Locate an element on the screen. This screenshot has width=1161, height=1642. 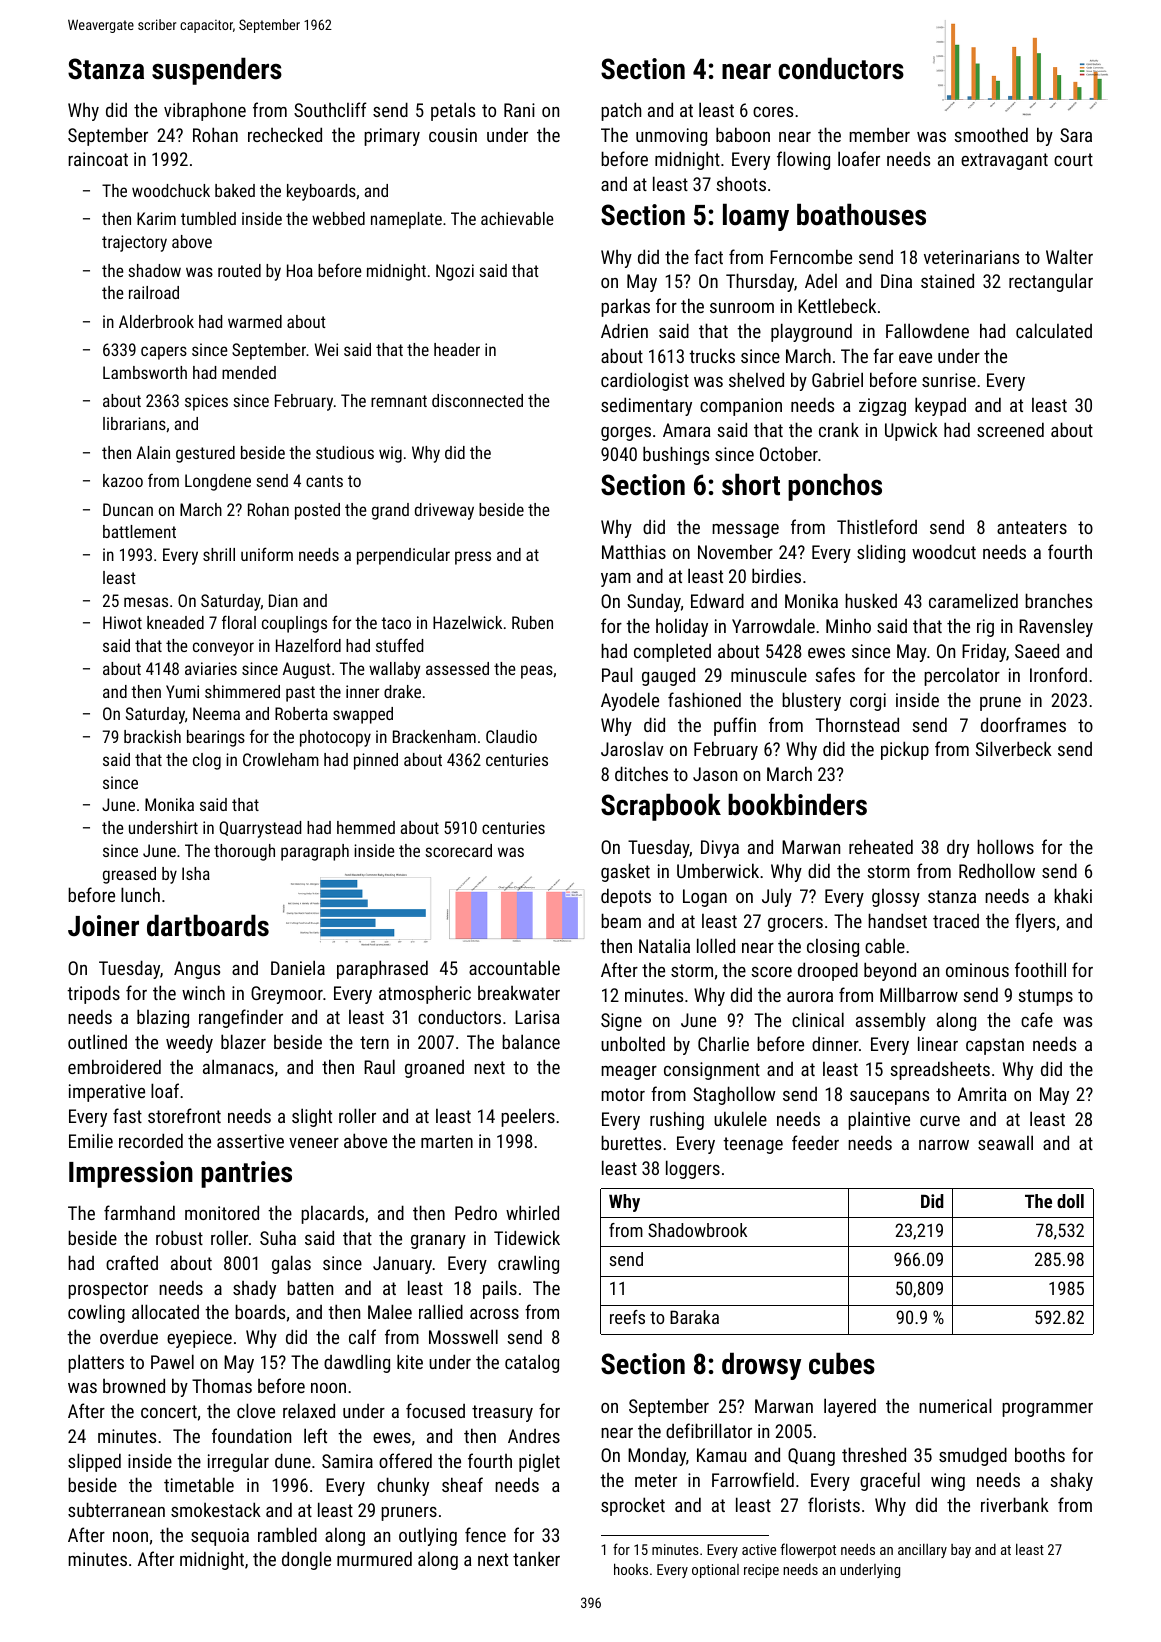
Thistleford is located at coordinates (877, 526).
